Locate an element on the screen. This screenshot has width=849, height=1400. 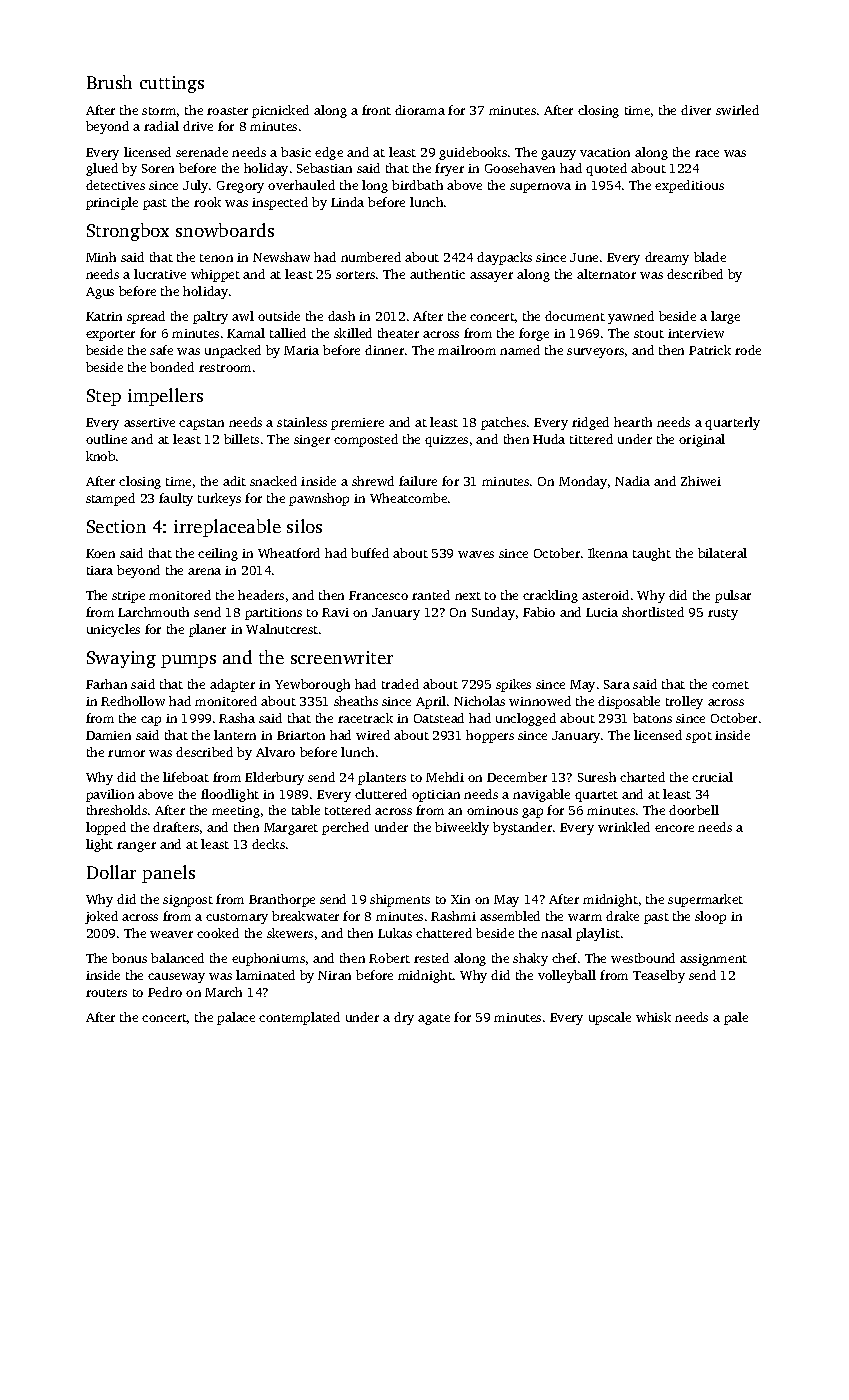
arena is located at coordinates (204, 571).
